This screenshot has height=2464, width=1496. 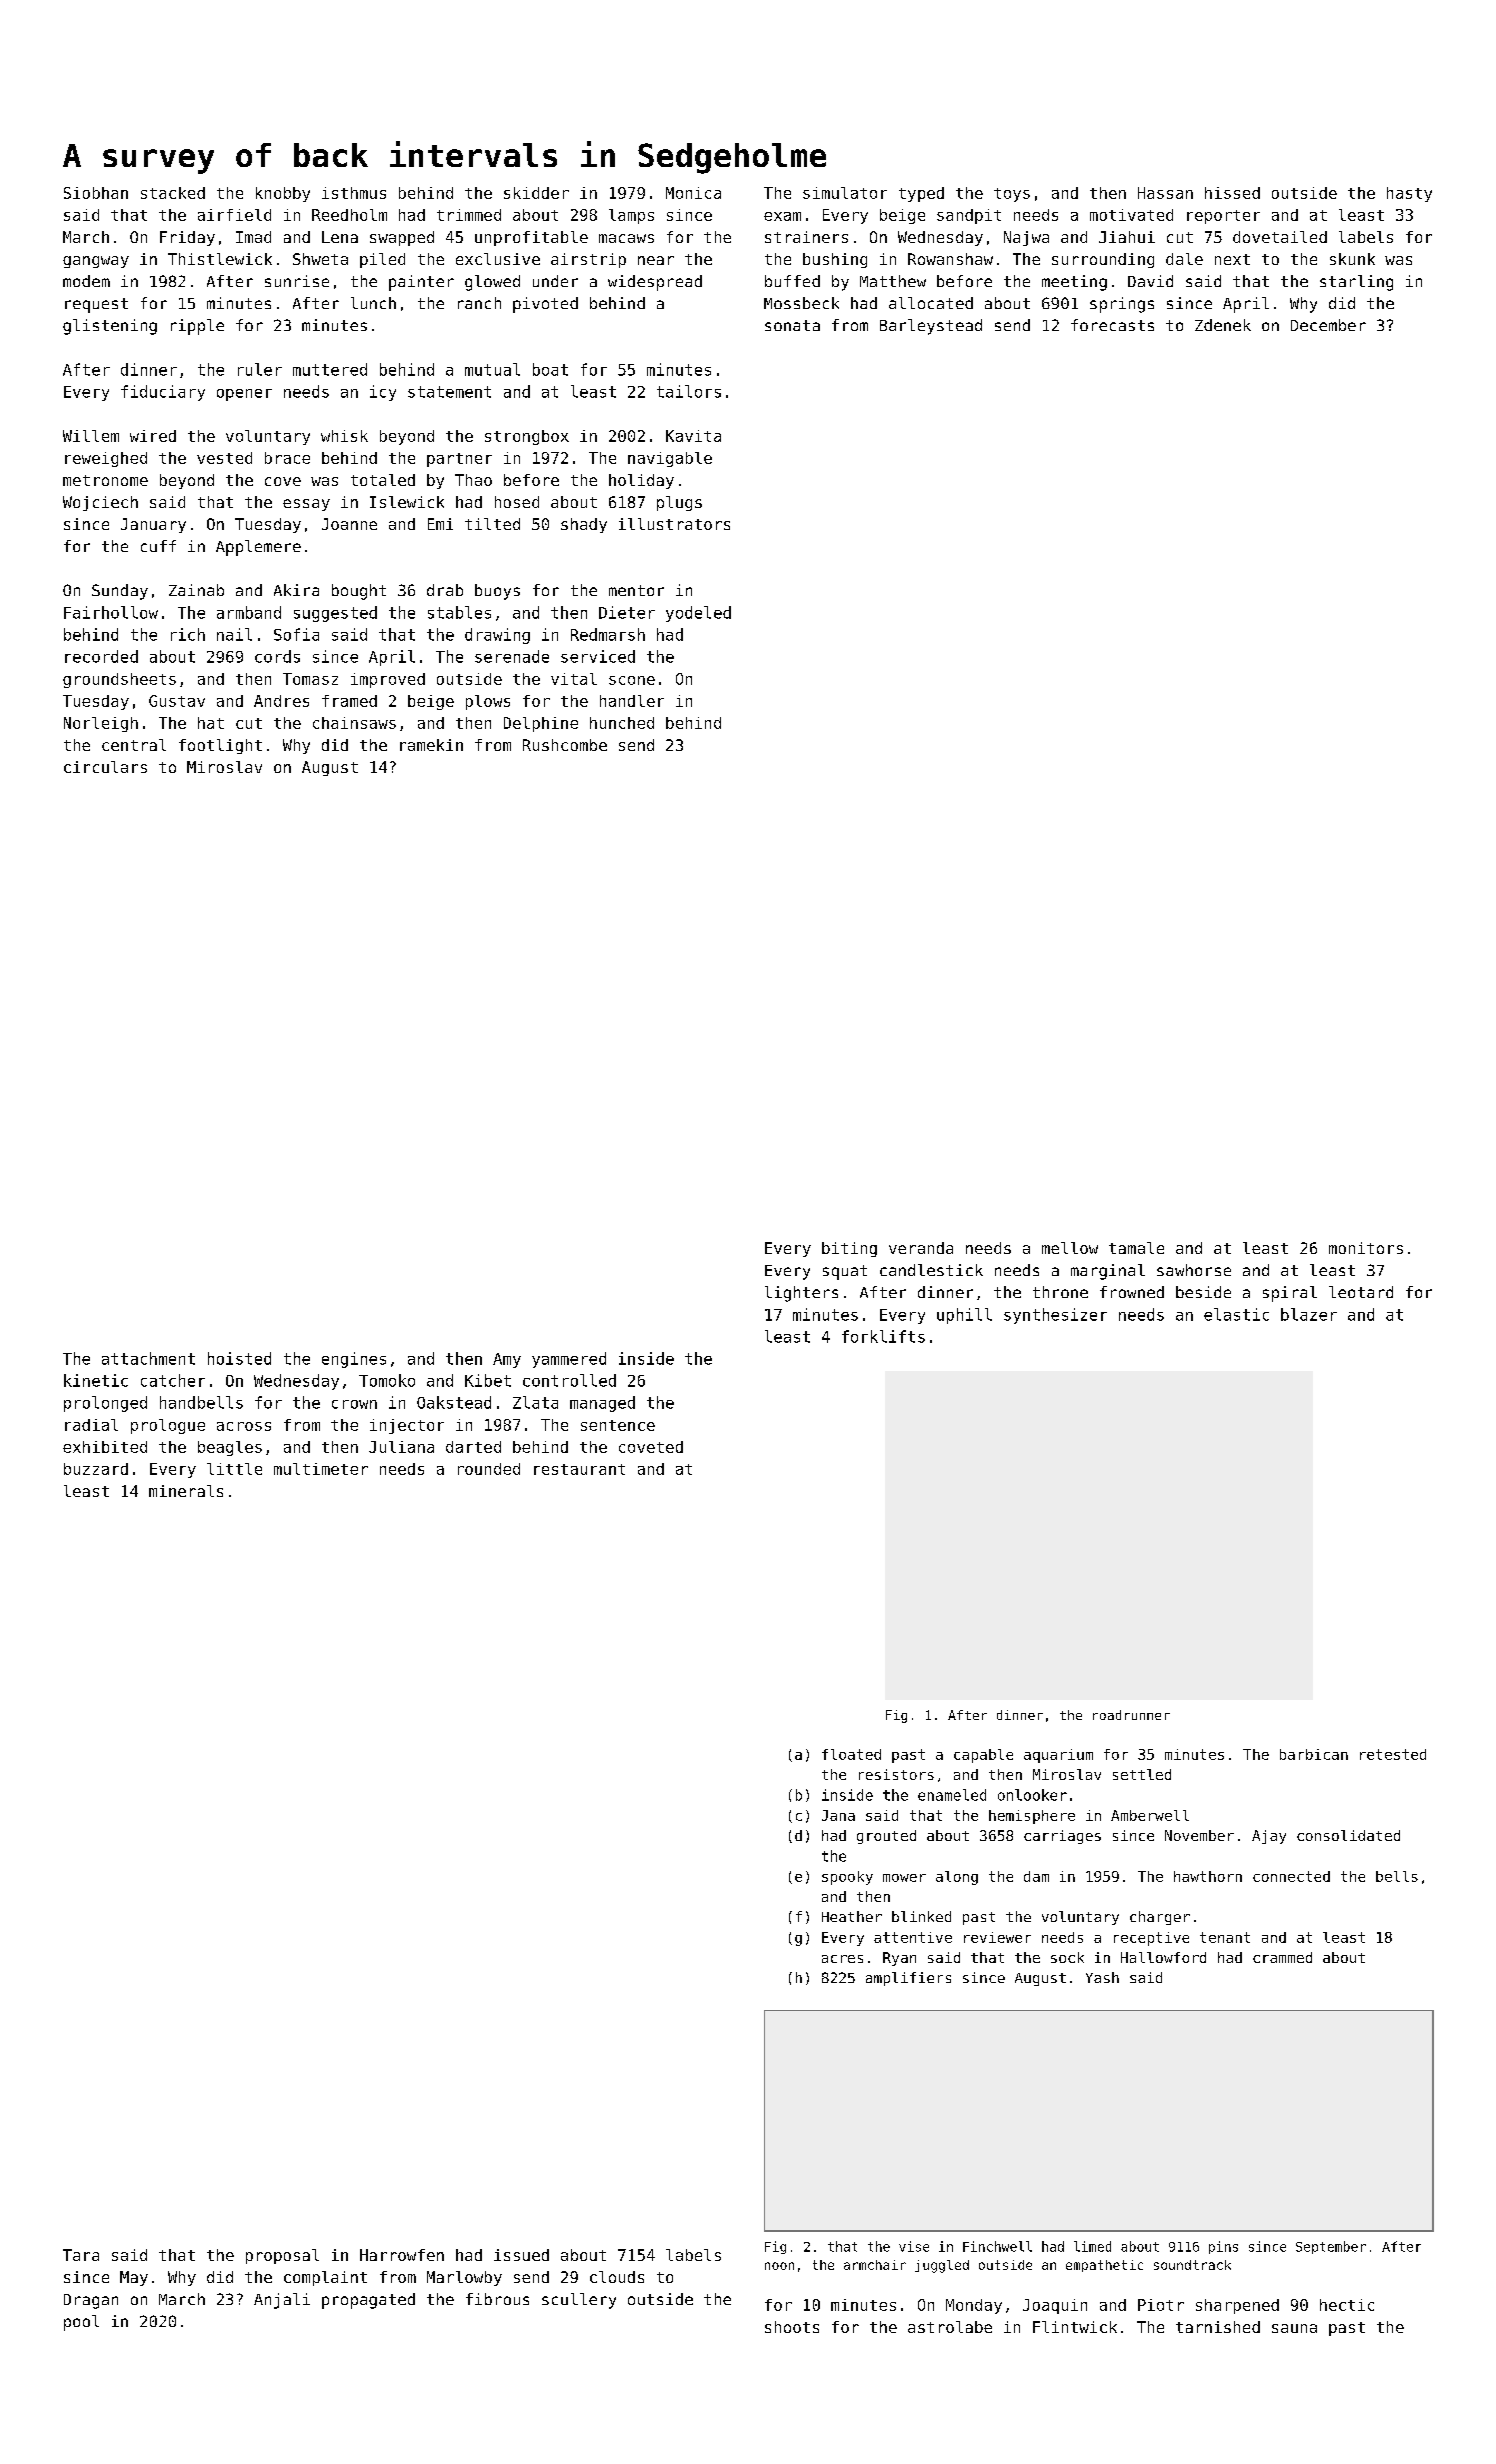 I want to click on limed, so click(x=1092, y=2246).
